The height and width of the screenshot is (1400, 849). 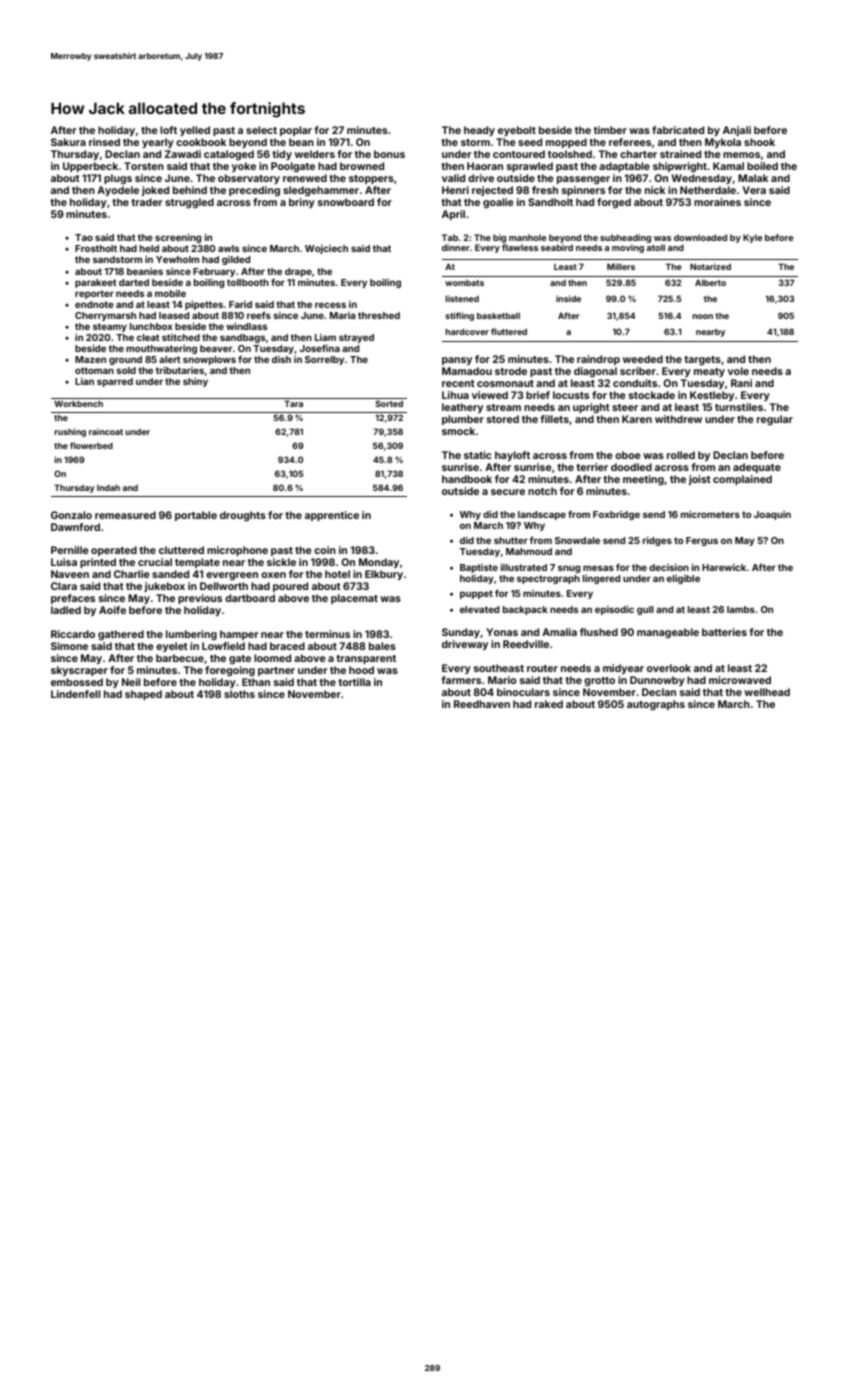 What do you see at coordinates (741, 383) in the screenshot?
I see `Rani` at bounding box center [741, 383].
